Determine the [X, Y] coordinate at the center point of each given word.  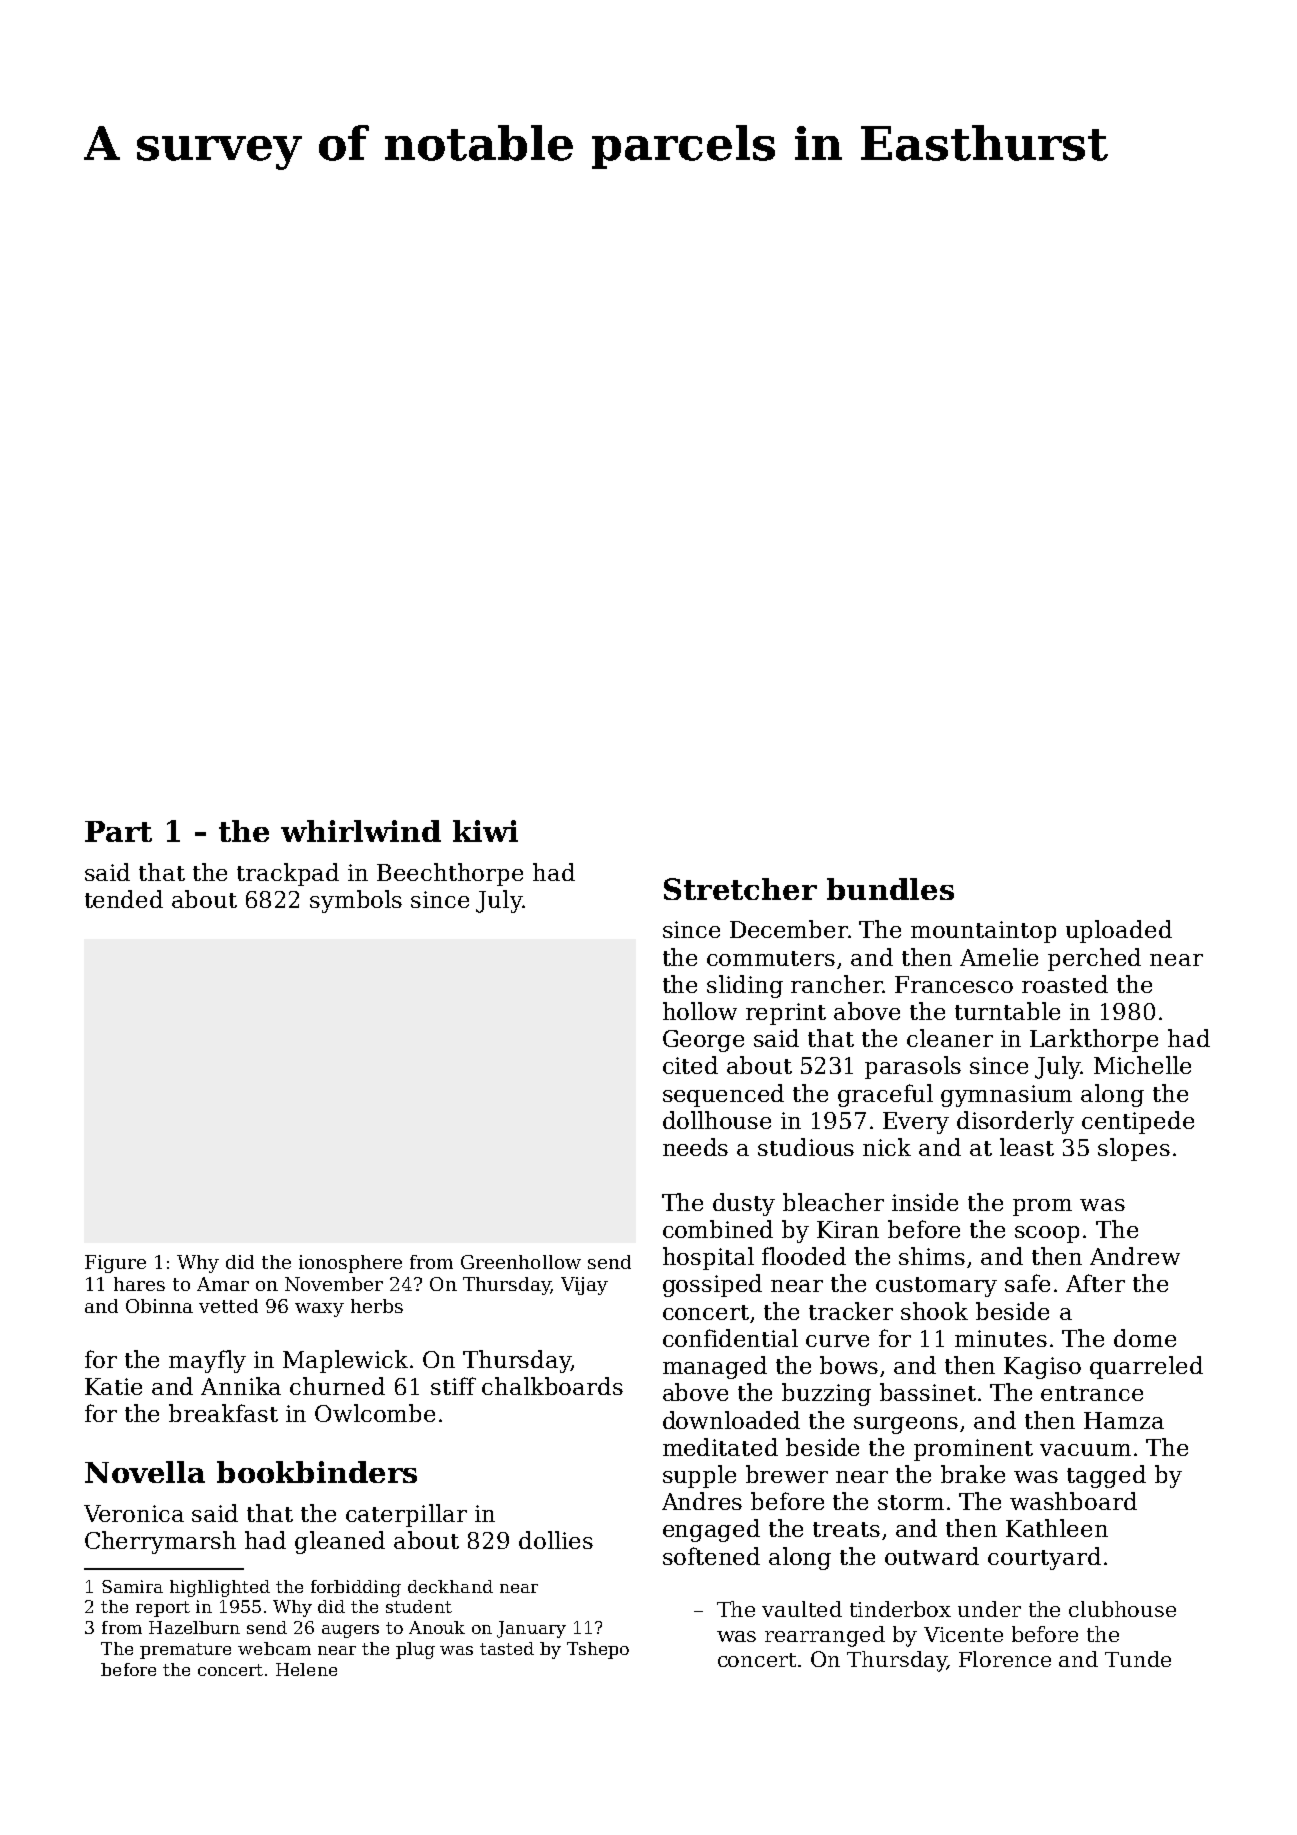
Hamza [1124, 1420]
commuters [771, 958]
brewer [787, 1474]
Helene [306, 1669]
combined [718, 1229]
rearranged [825, 1636]
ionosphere [350, 1264]
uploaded [1119, 931]
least [1027, 1147]
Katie [113, 1386]
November [334, 1284]
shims [932, 1256]
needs [695, 1147]
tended [124, 899]
